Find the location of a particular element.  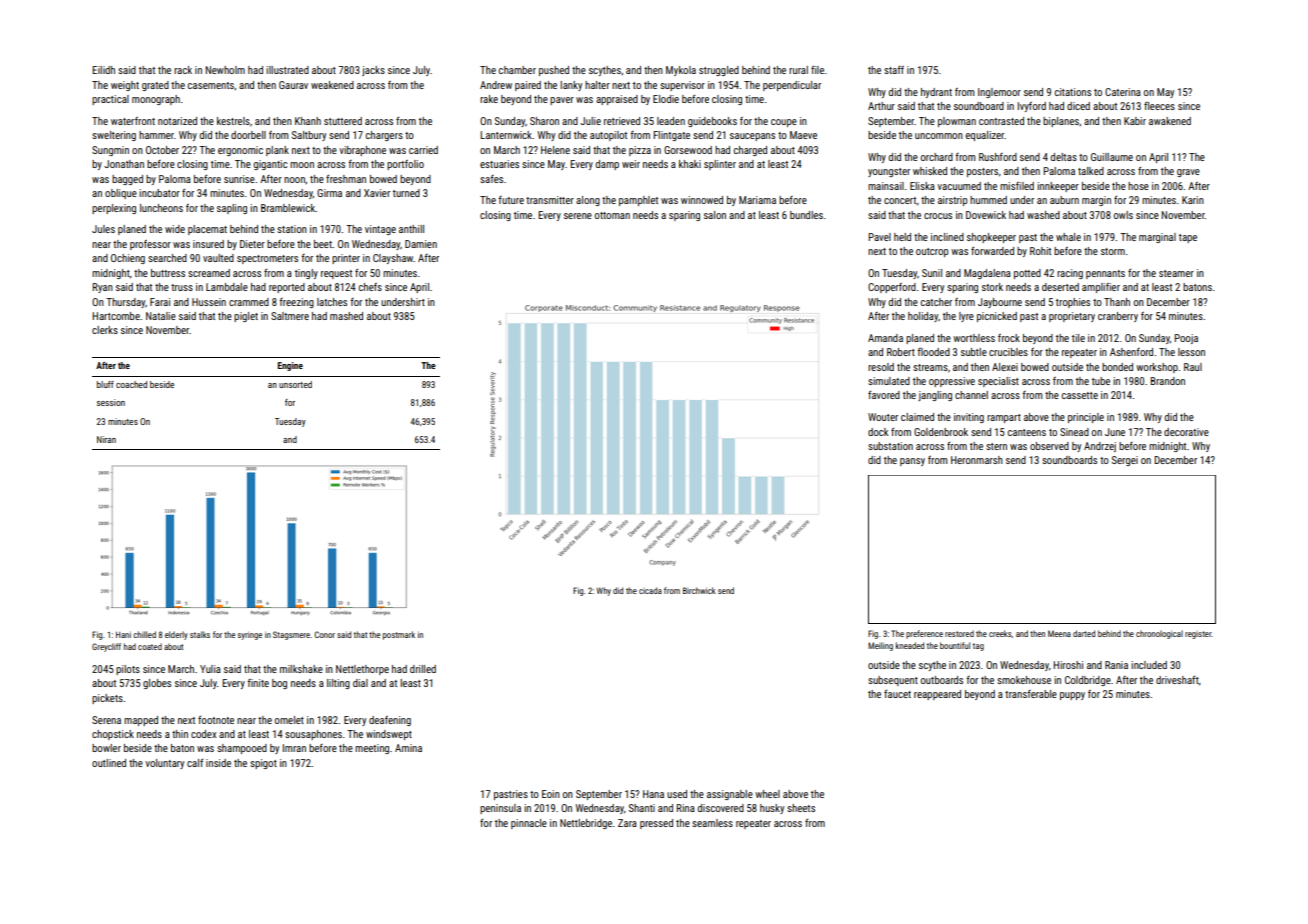

forwarded is located at coordinates (992, 251).
